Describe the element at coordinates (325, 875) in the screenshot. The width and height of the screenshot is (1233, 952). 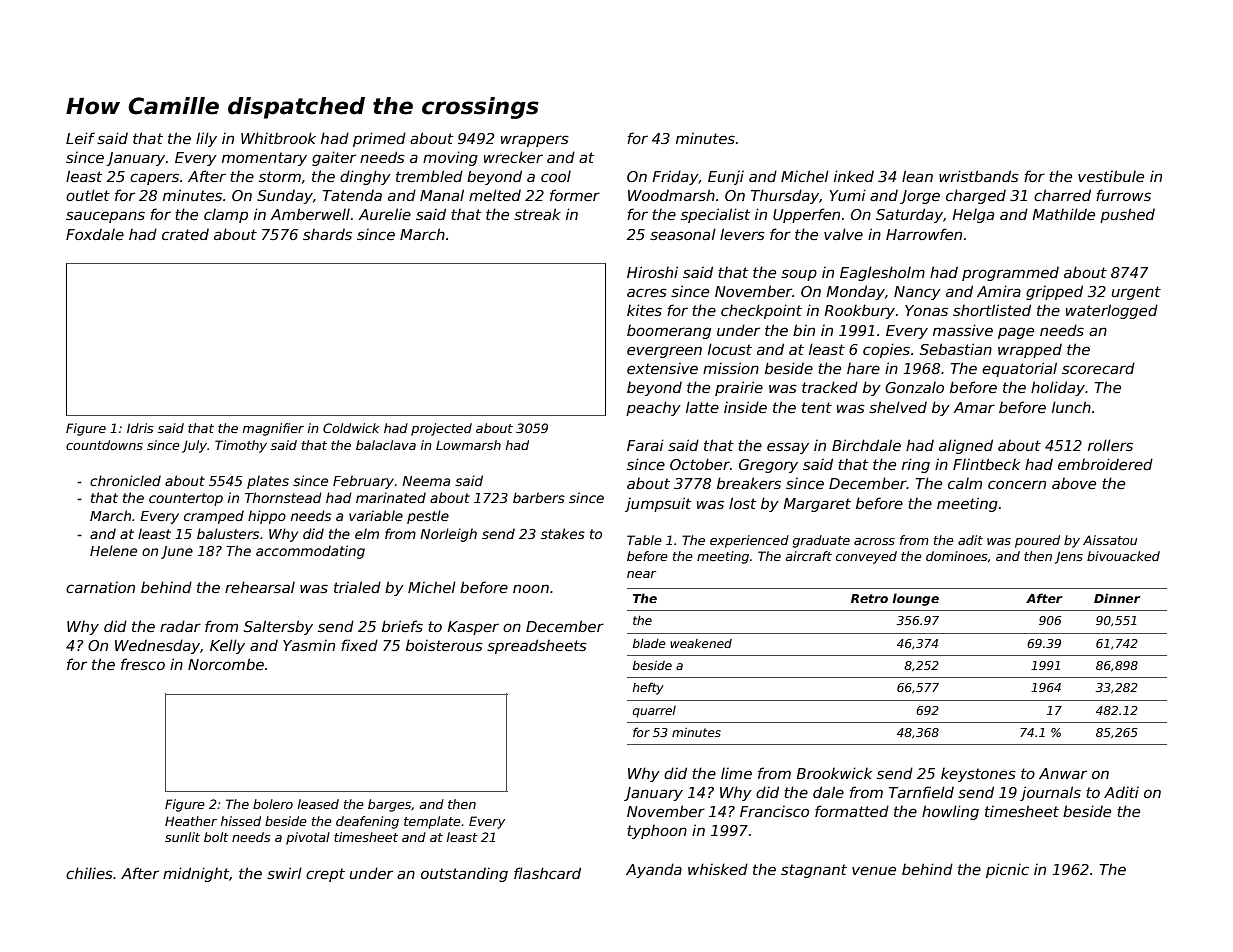
I see `crept` at that location.
